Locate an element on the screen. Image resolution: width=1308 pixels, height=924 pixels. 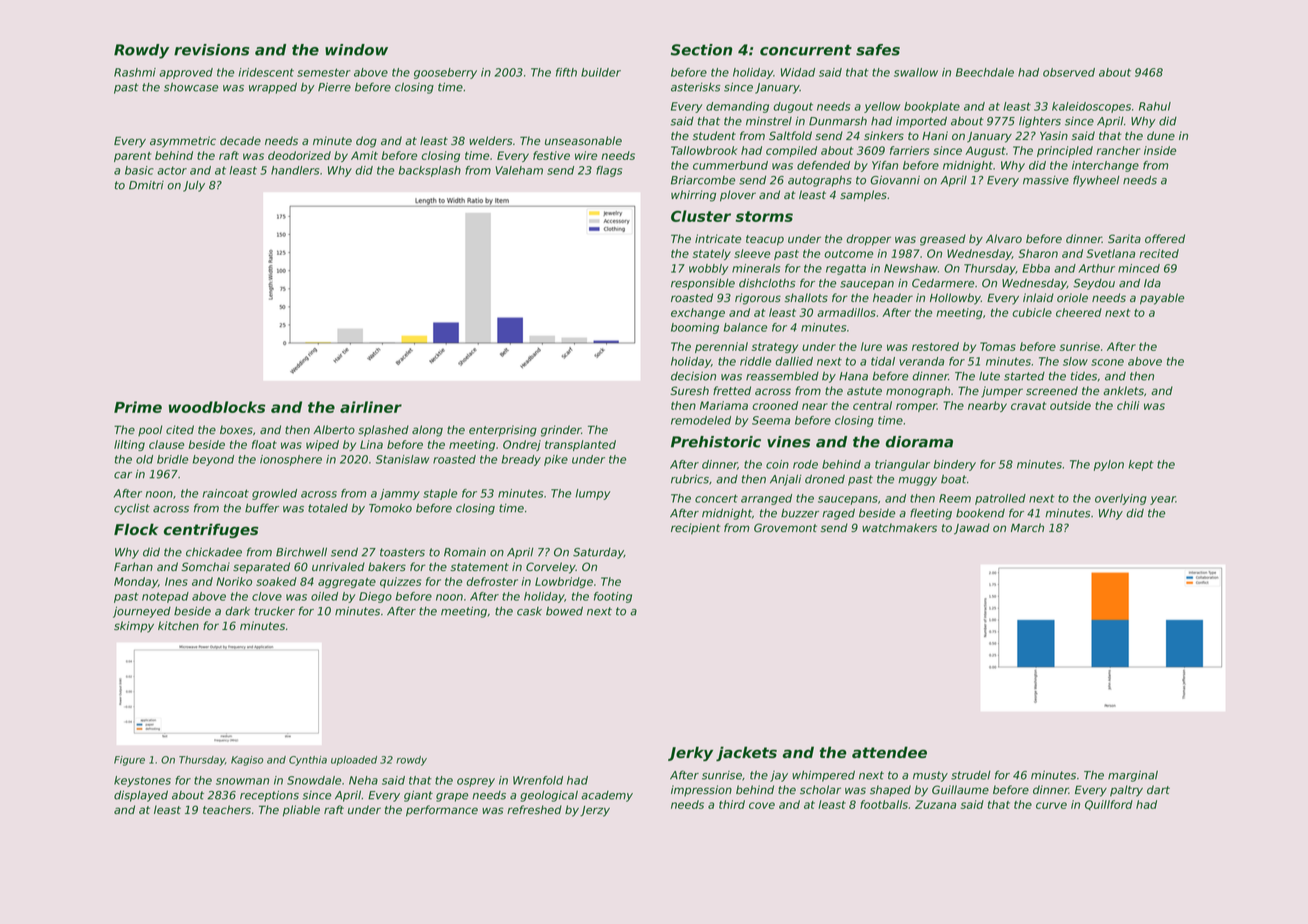
handlers is located at coordinates (295, 170).
